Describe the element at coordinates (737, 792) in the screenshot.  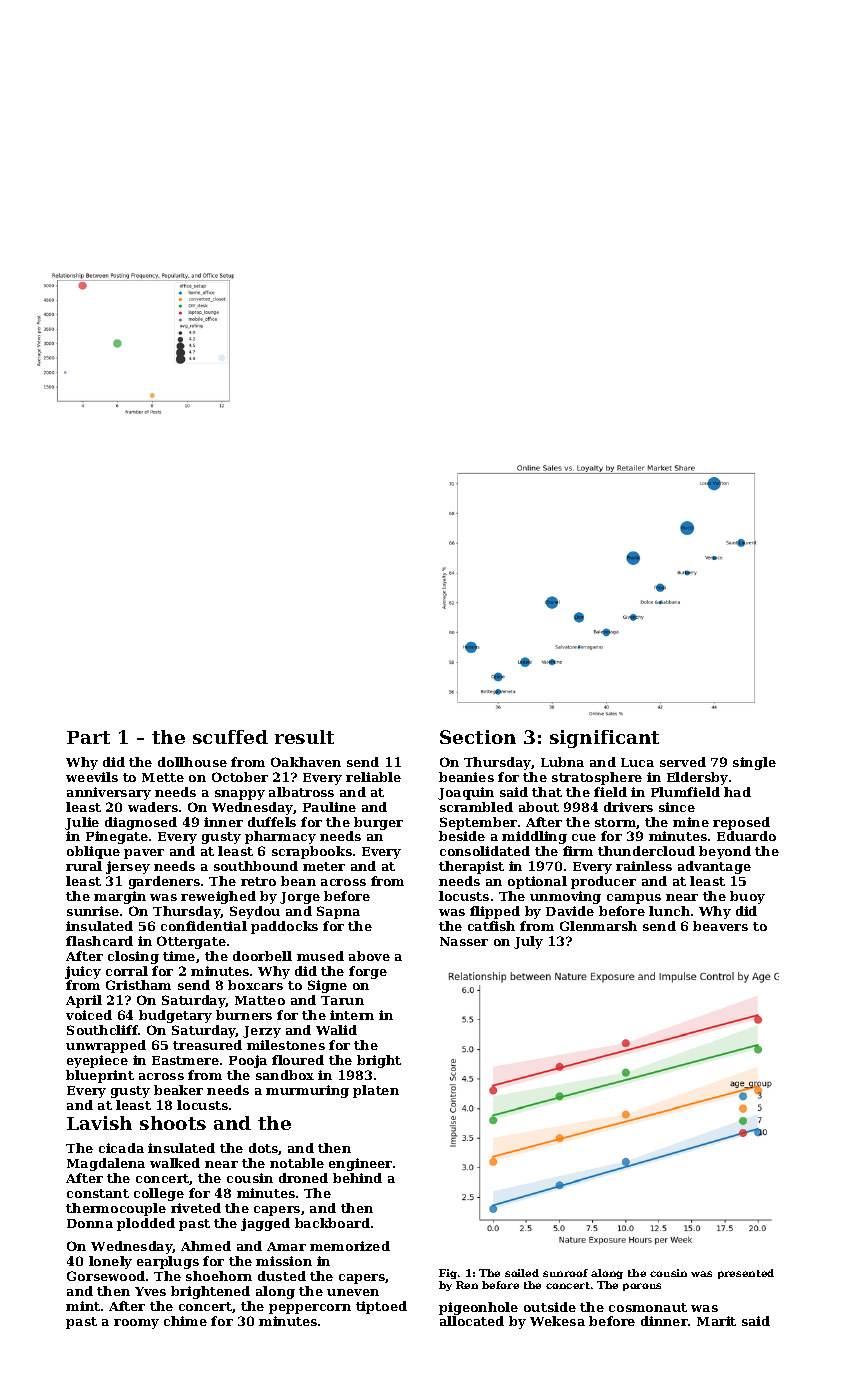
I see `had` at that location.
